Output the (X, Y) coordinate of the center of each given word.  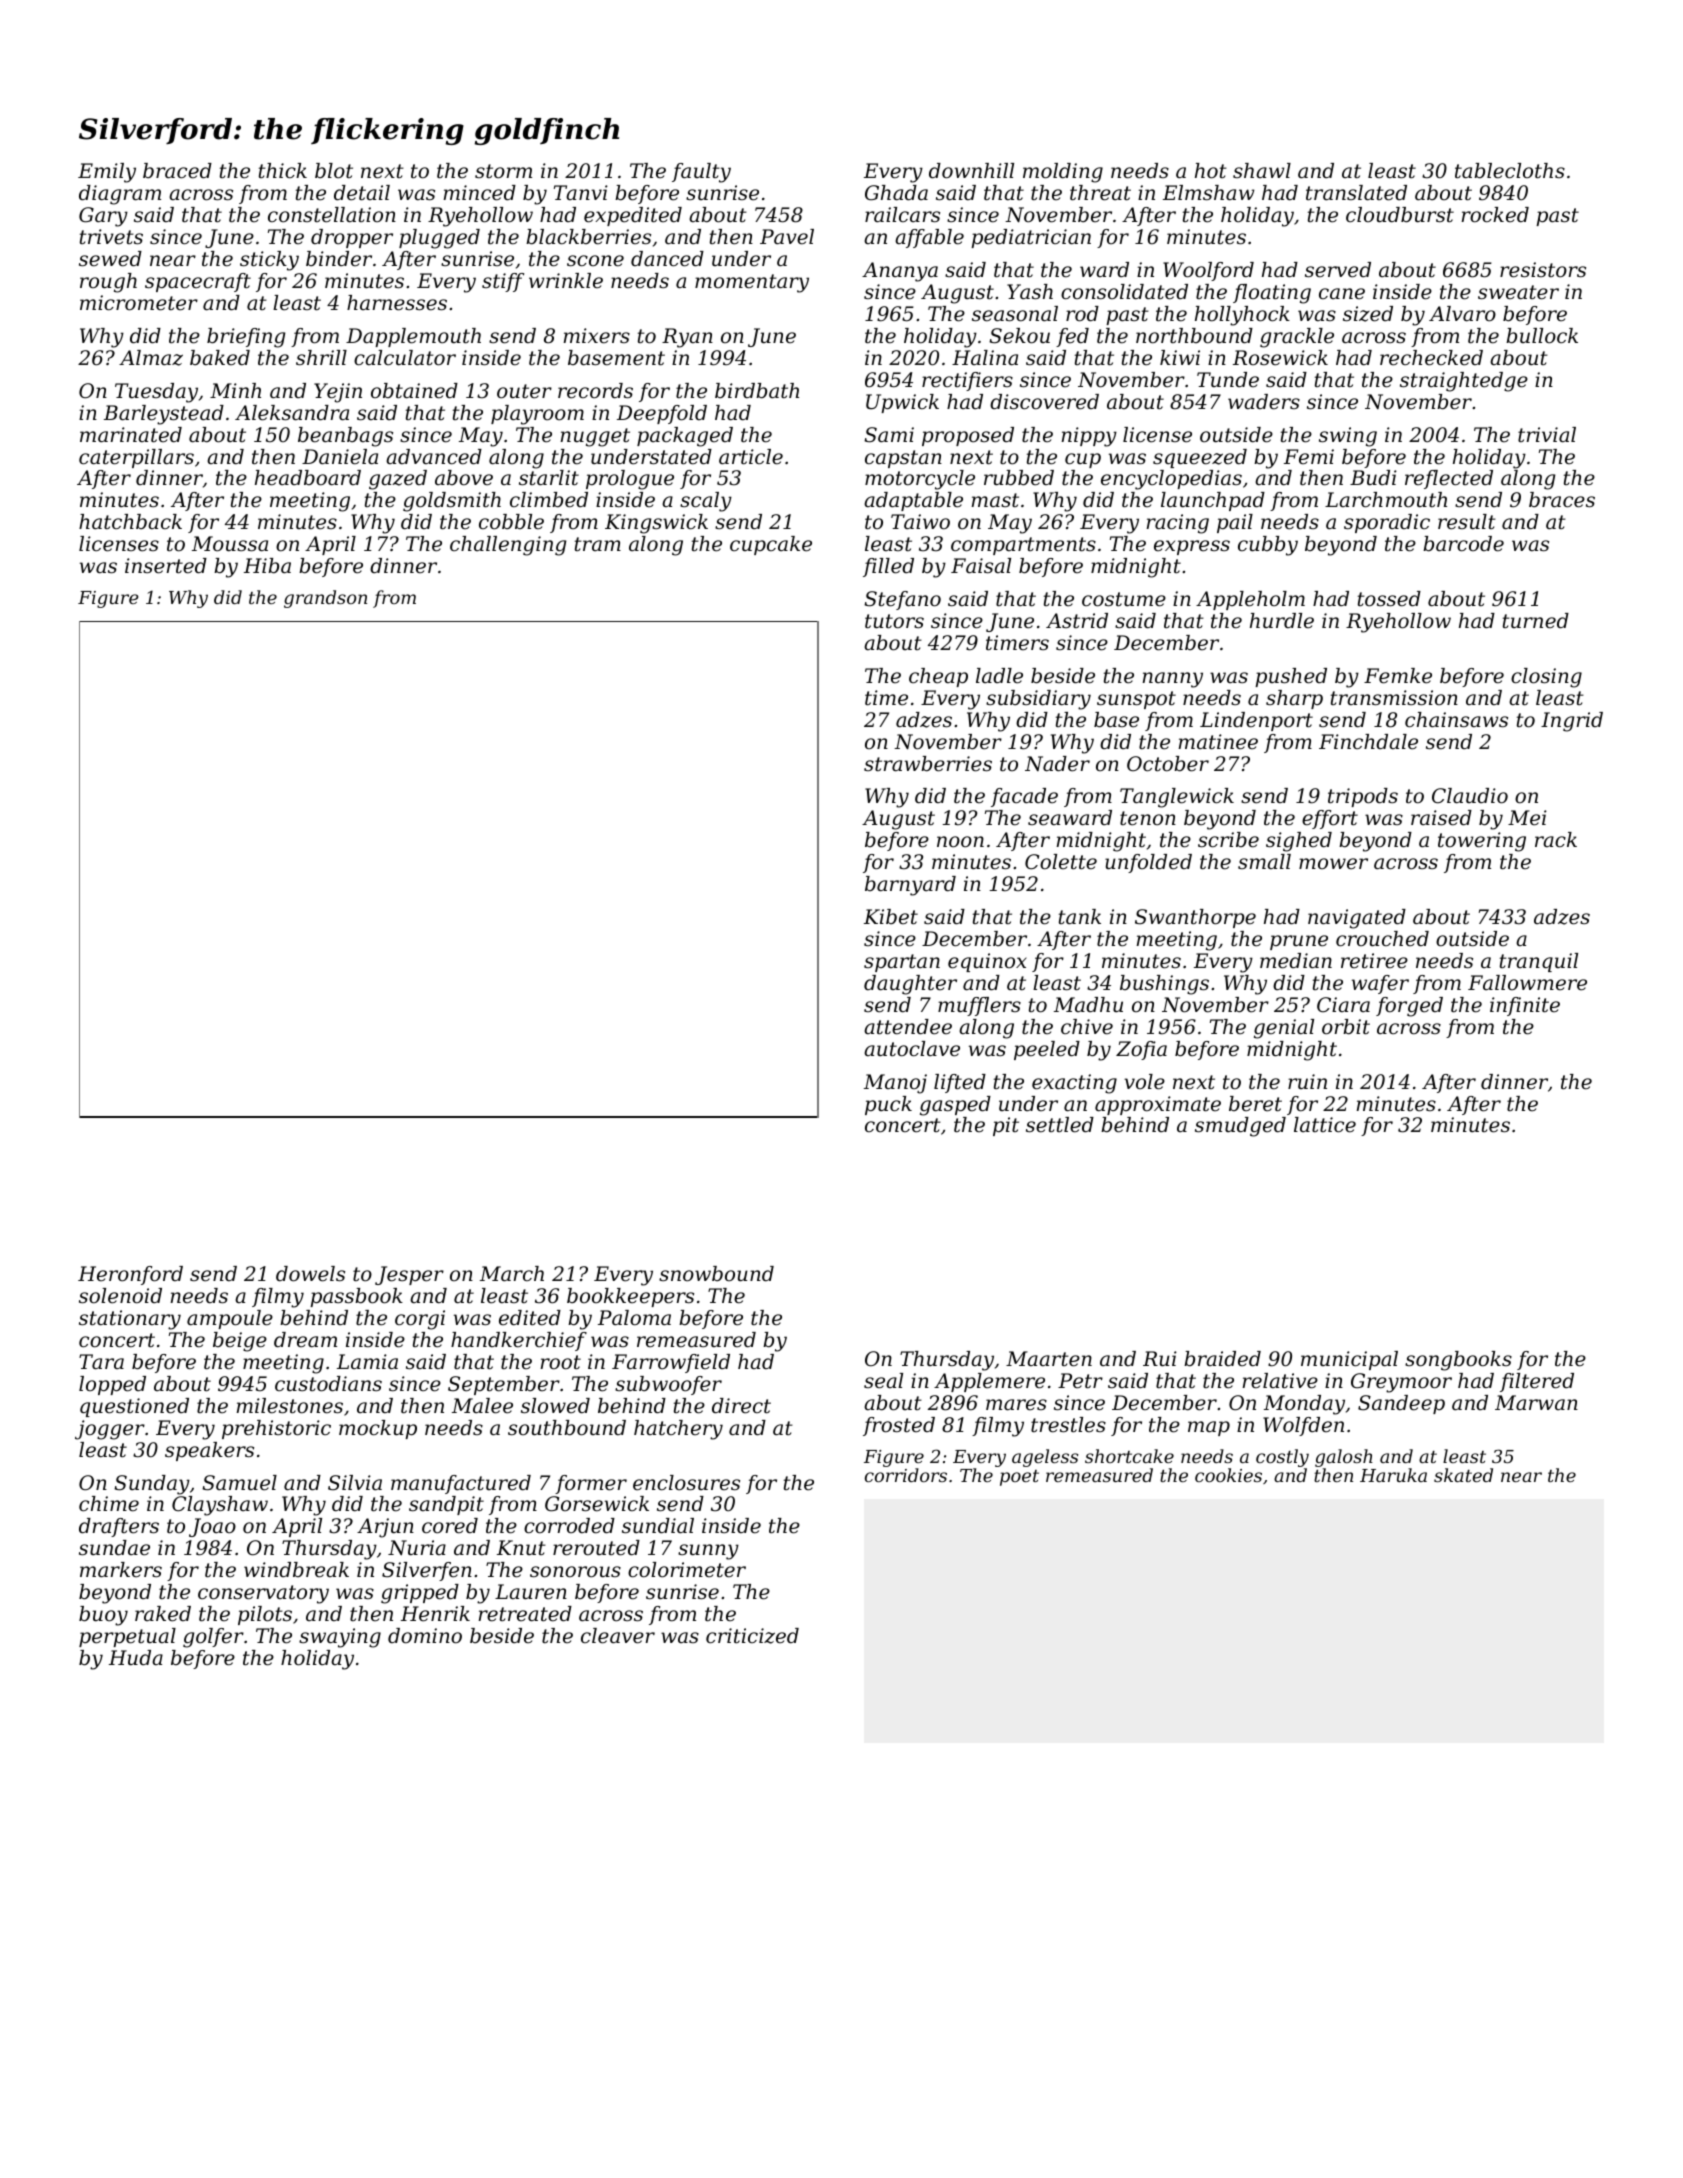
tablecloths (1510, 171)
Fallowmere (1527, 983)
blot (334, 171)
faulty (701, 173)
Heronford (130, 1275)
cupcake (771, 545)
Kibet (891, 917)
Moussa (230, 544)
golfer (213, 1638)
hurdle (1282, 621)
